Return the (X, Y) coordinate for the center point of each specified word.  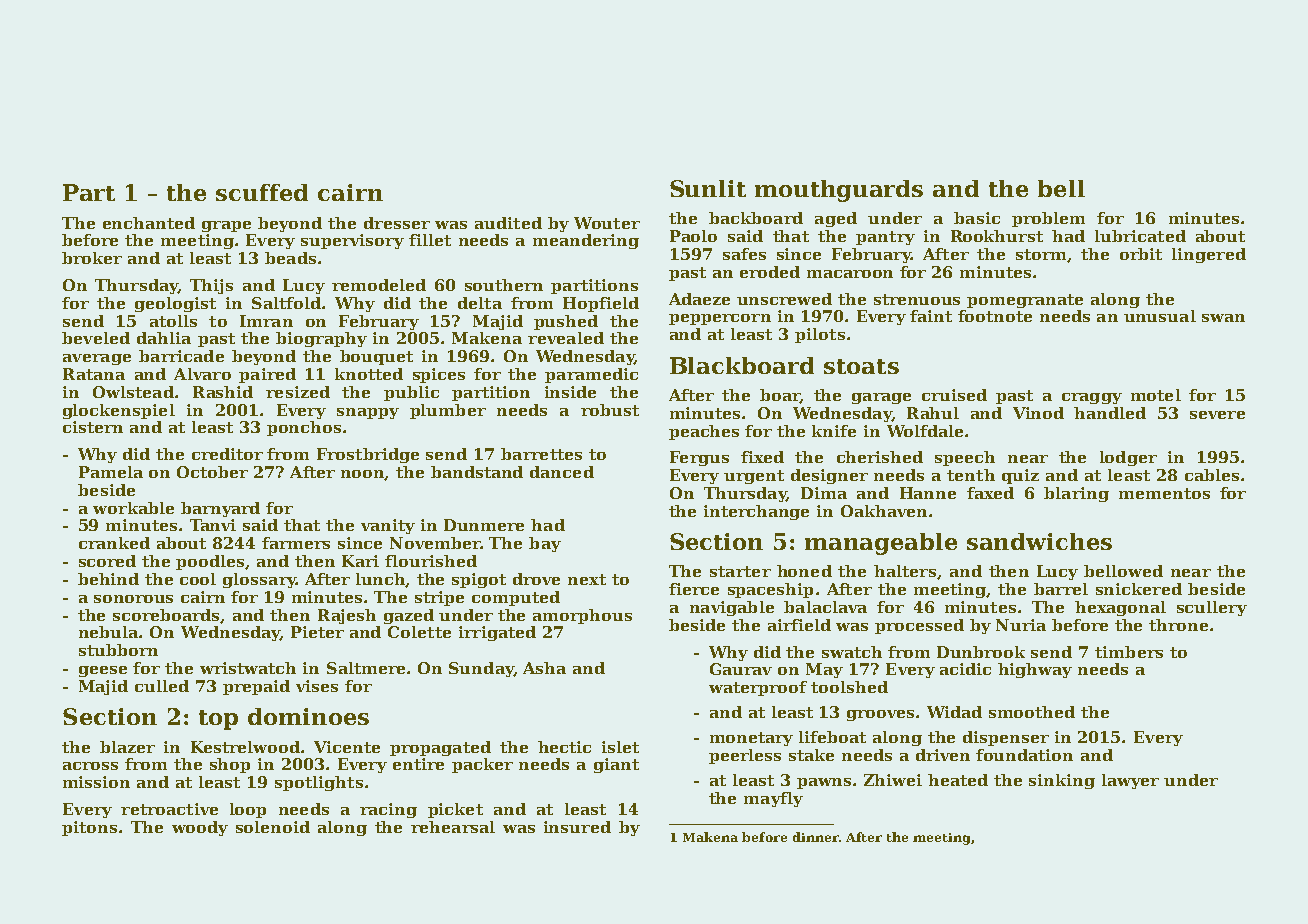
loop (248, 810)
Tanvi (213, 525)
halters (905, 571)
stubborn (118, 650)
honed (804, 571)
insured (577, 827)
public (411, 393)
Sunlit (708, 188)
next (587, 579)
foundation (1024, 755)
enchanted (149, 223)
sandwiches (1039, 541)
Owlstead (133, 392)
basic (977, 218)
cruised (954, 395)
